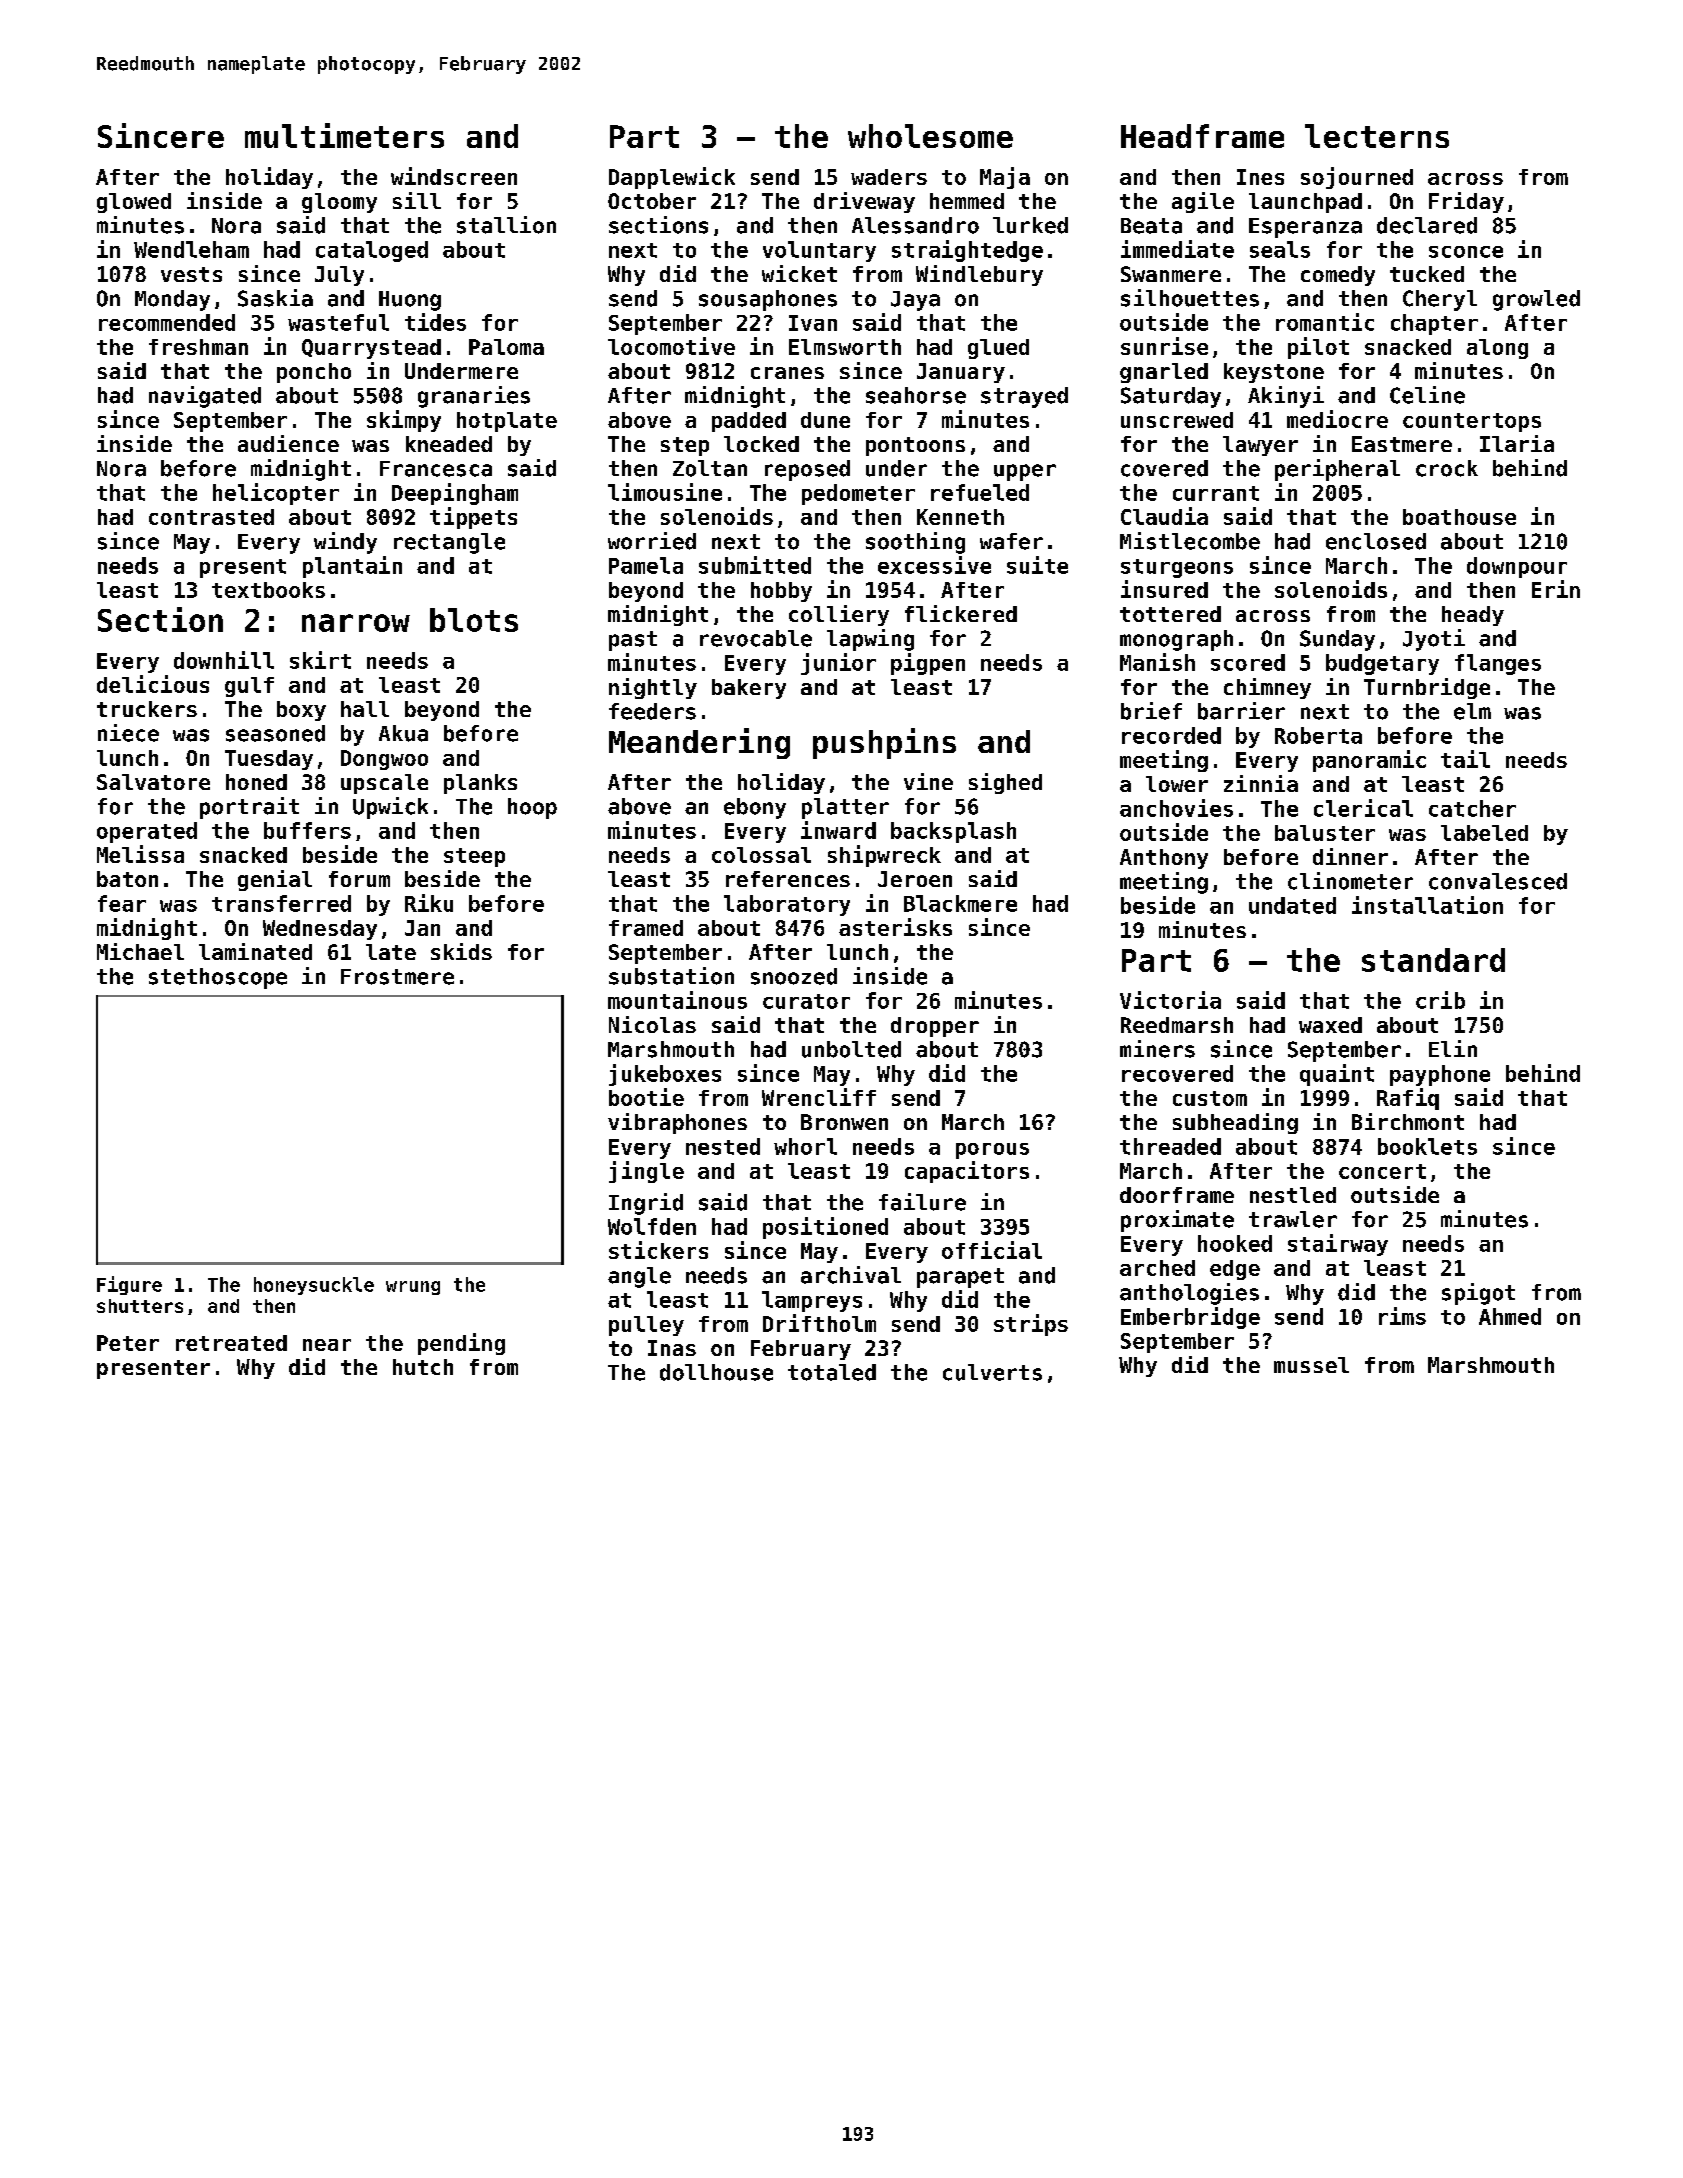  Describe the element at coordinates (344, 135) in the document. I see `multimeters` at that location.
